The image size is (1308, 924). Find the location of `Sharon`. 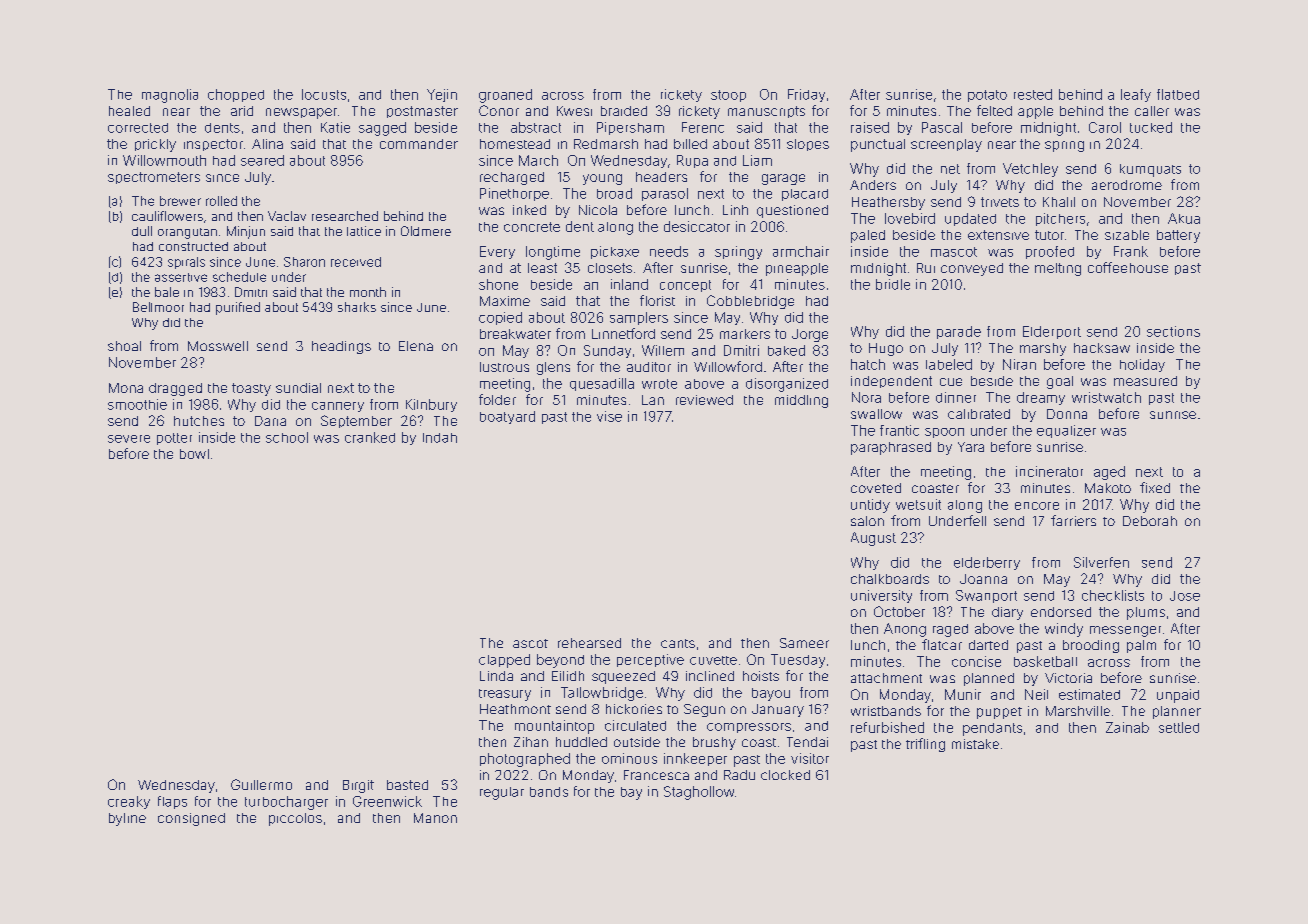

Sharon is located at coordinates (304, 262).
